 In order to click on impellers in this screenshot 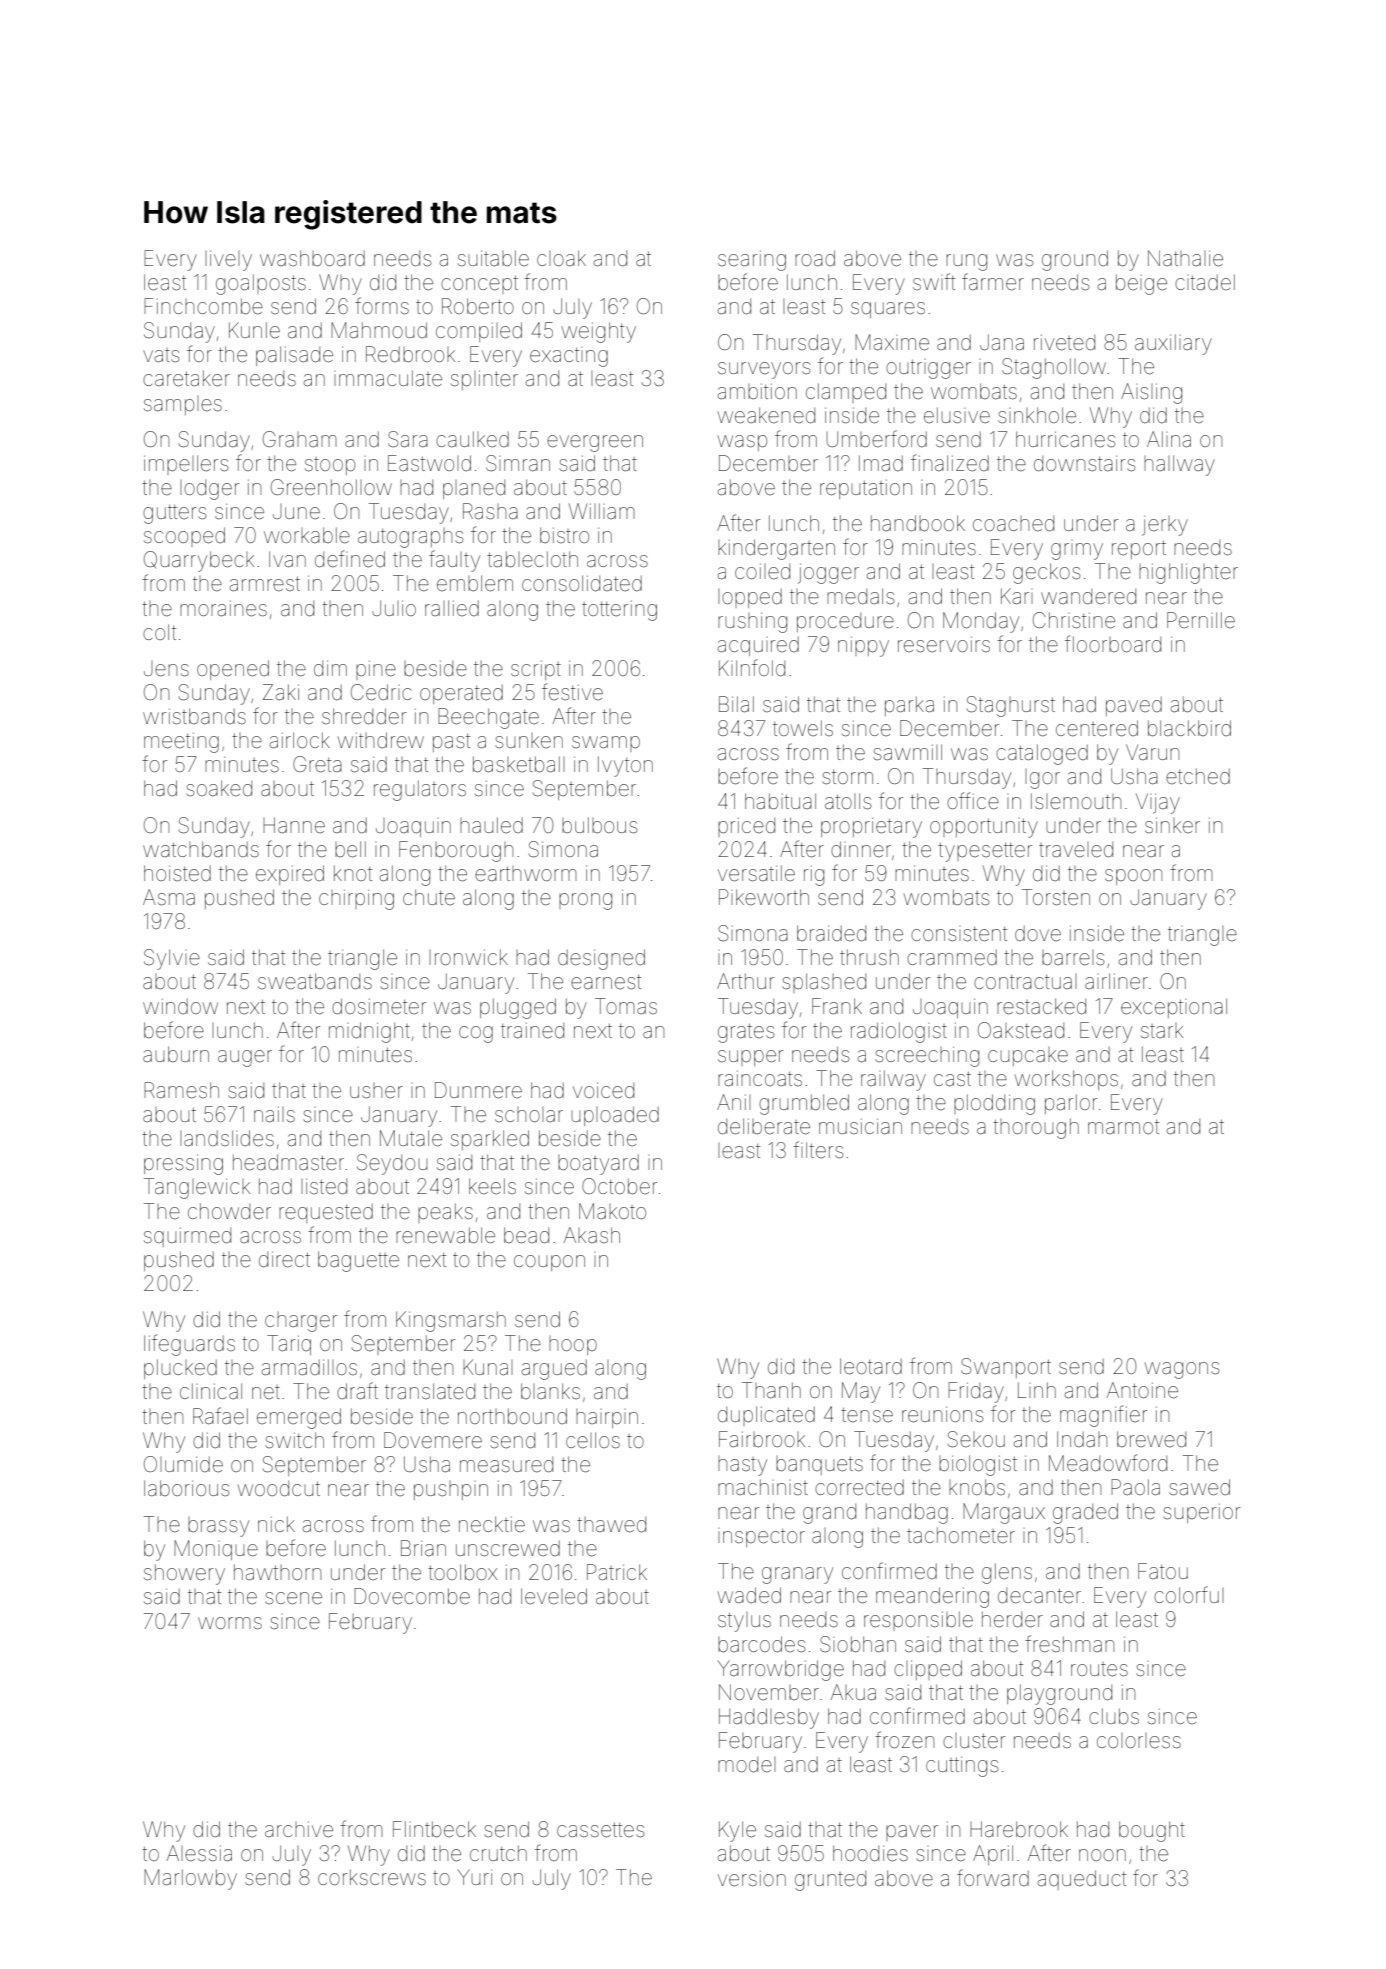, I will do `click(186, 465)`.
